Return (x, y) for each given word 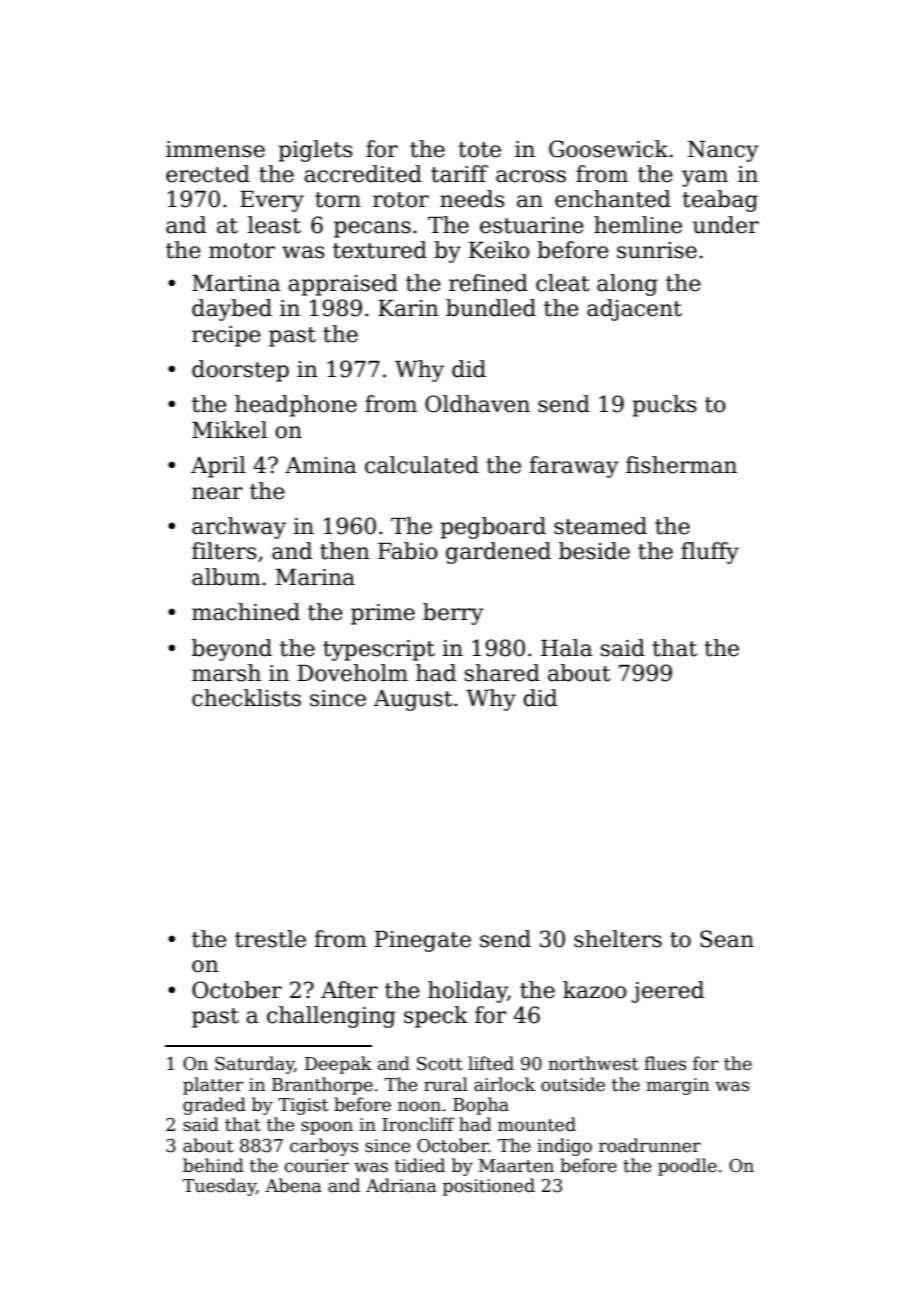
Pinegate (423, 941)
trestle (270, 939)
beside (594, 551)
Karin (408, 308)
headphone (296, 406)
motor (242, 251)
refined (488, 283)
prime (383, 614)
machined (246, 612)
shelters (618, 939)
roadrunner (650, 1145)
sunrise (657, 250)
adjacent (634, 310)
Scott (440, 1064)
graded (214, 1106)
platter (213, 1086)
